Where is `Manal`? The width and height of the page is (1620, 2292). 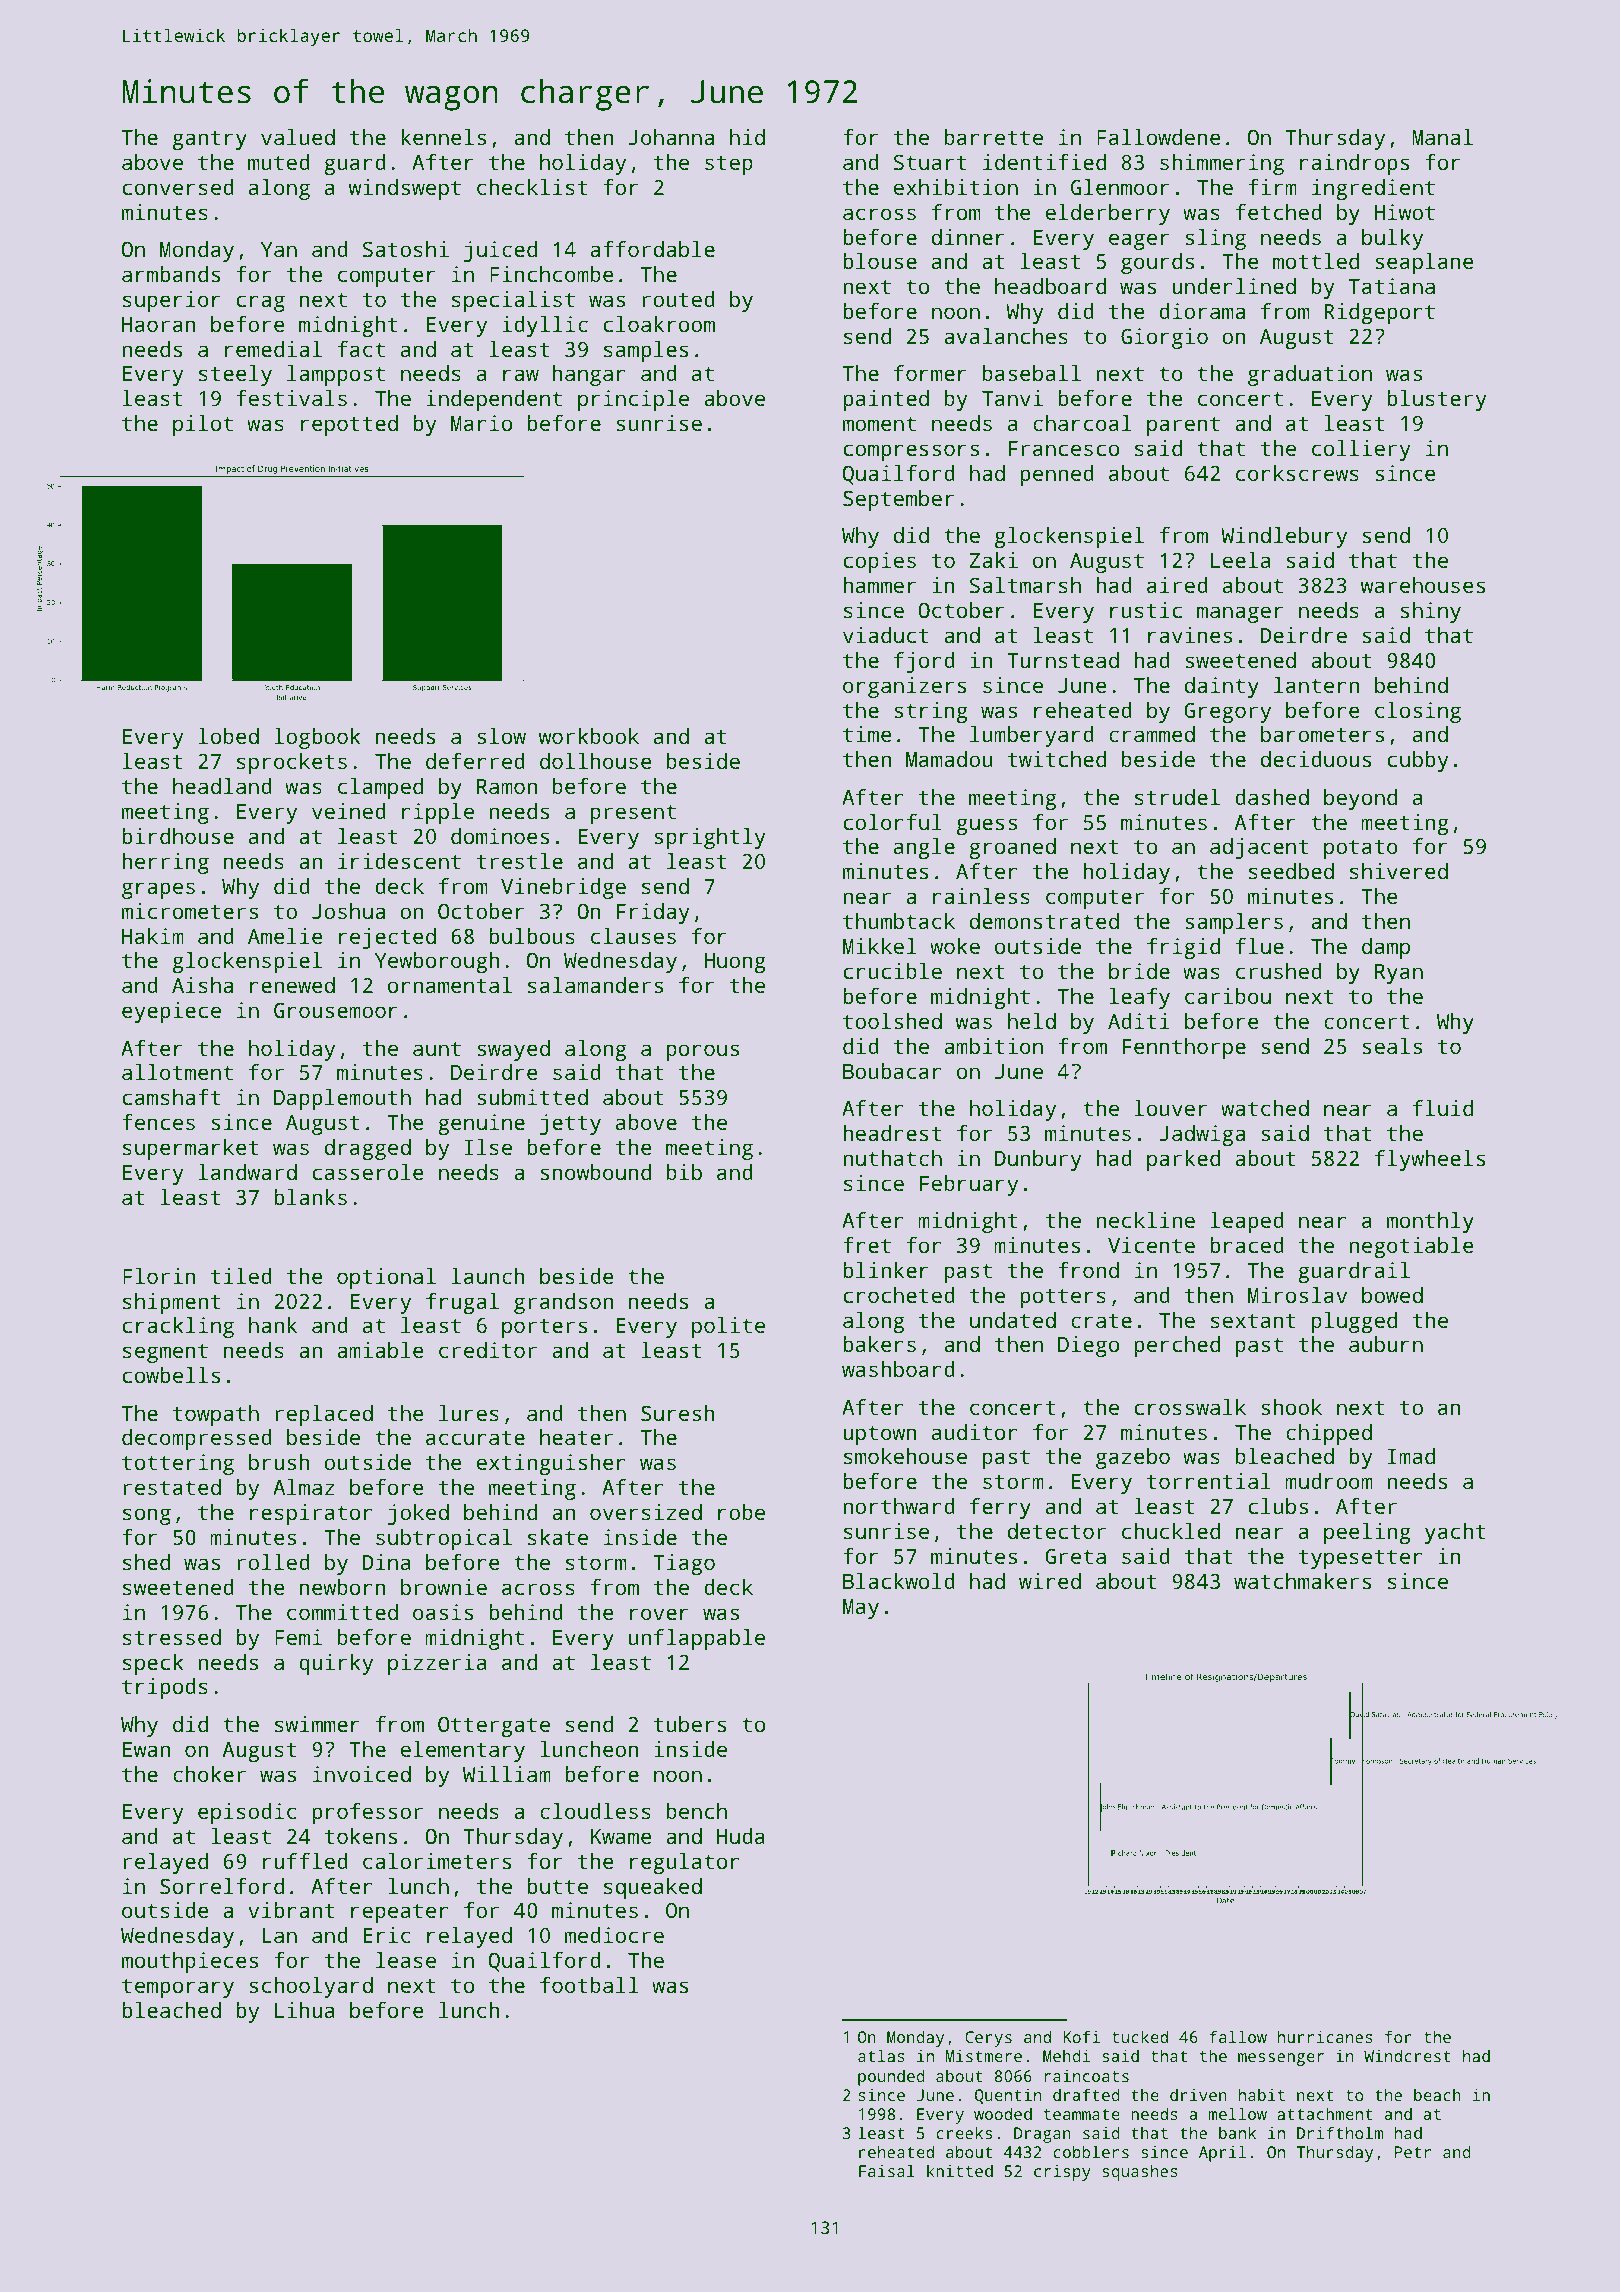
Manal is located at coordinates (1442, 137).
